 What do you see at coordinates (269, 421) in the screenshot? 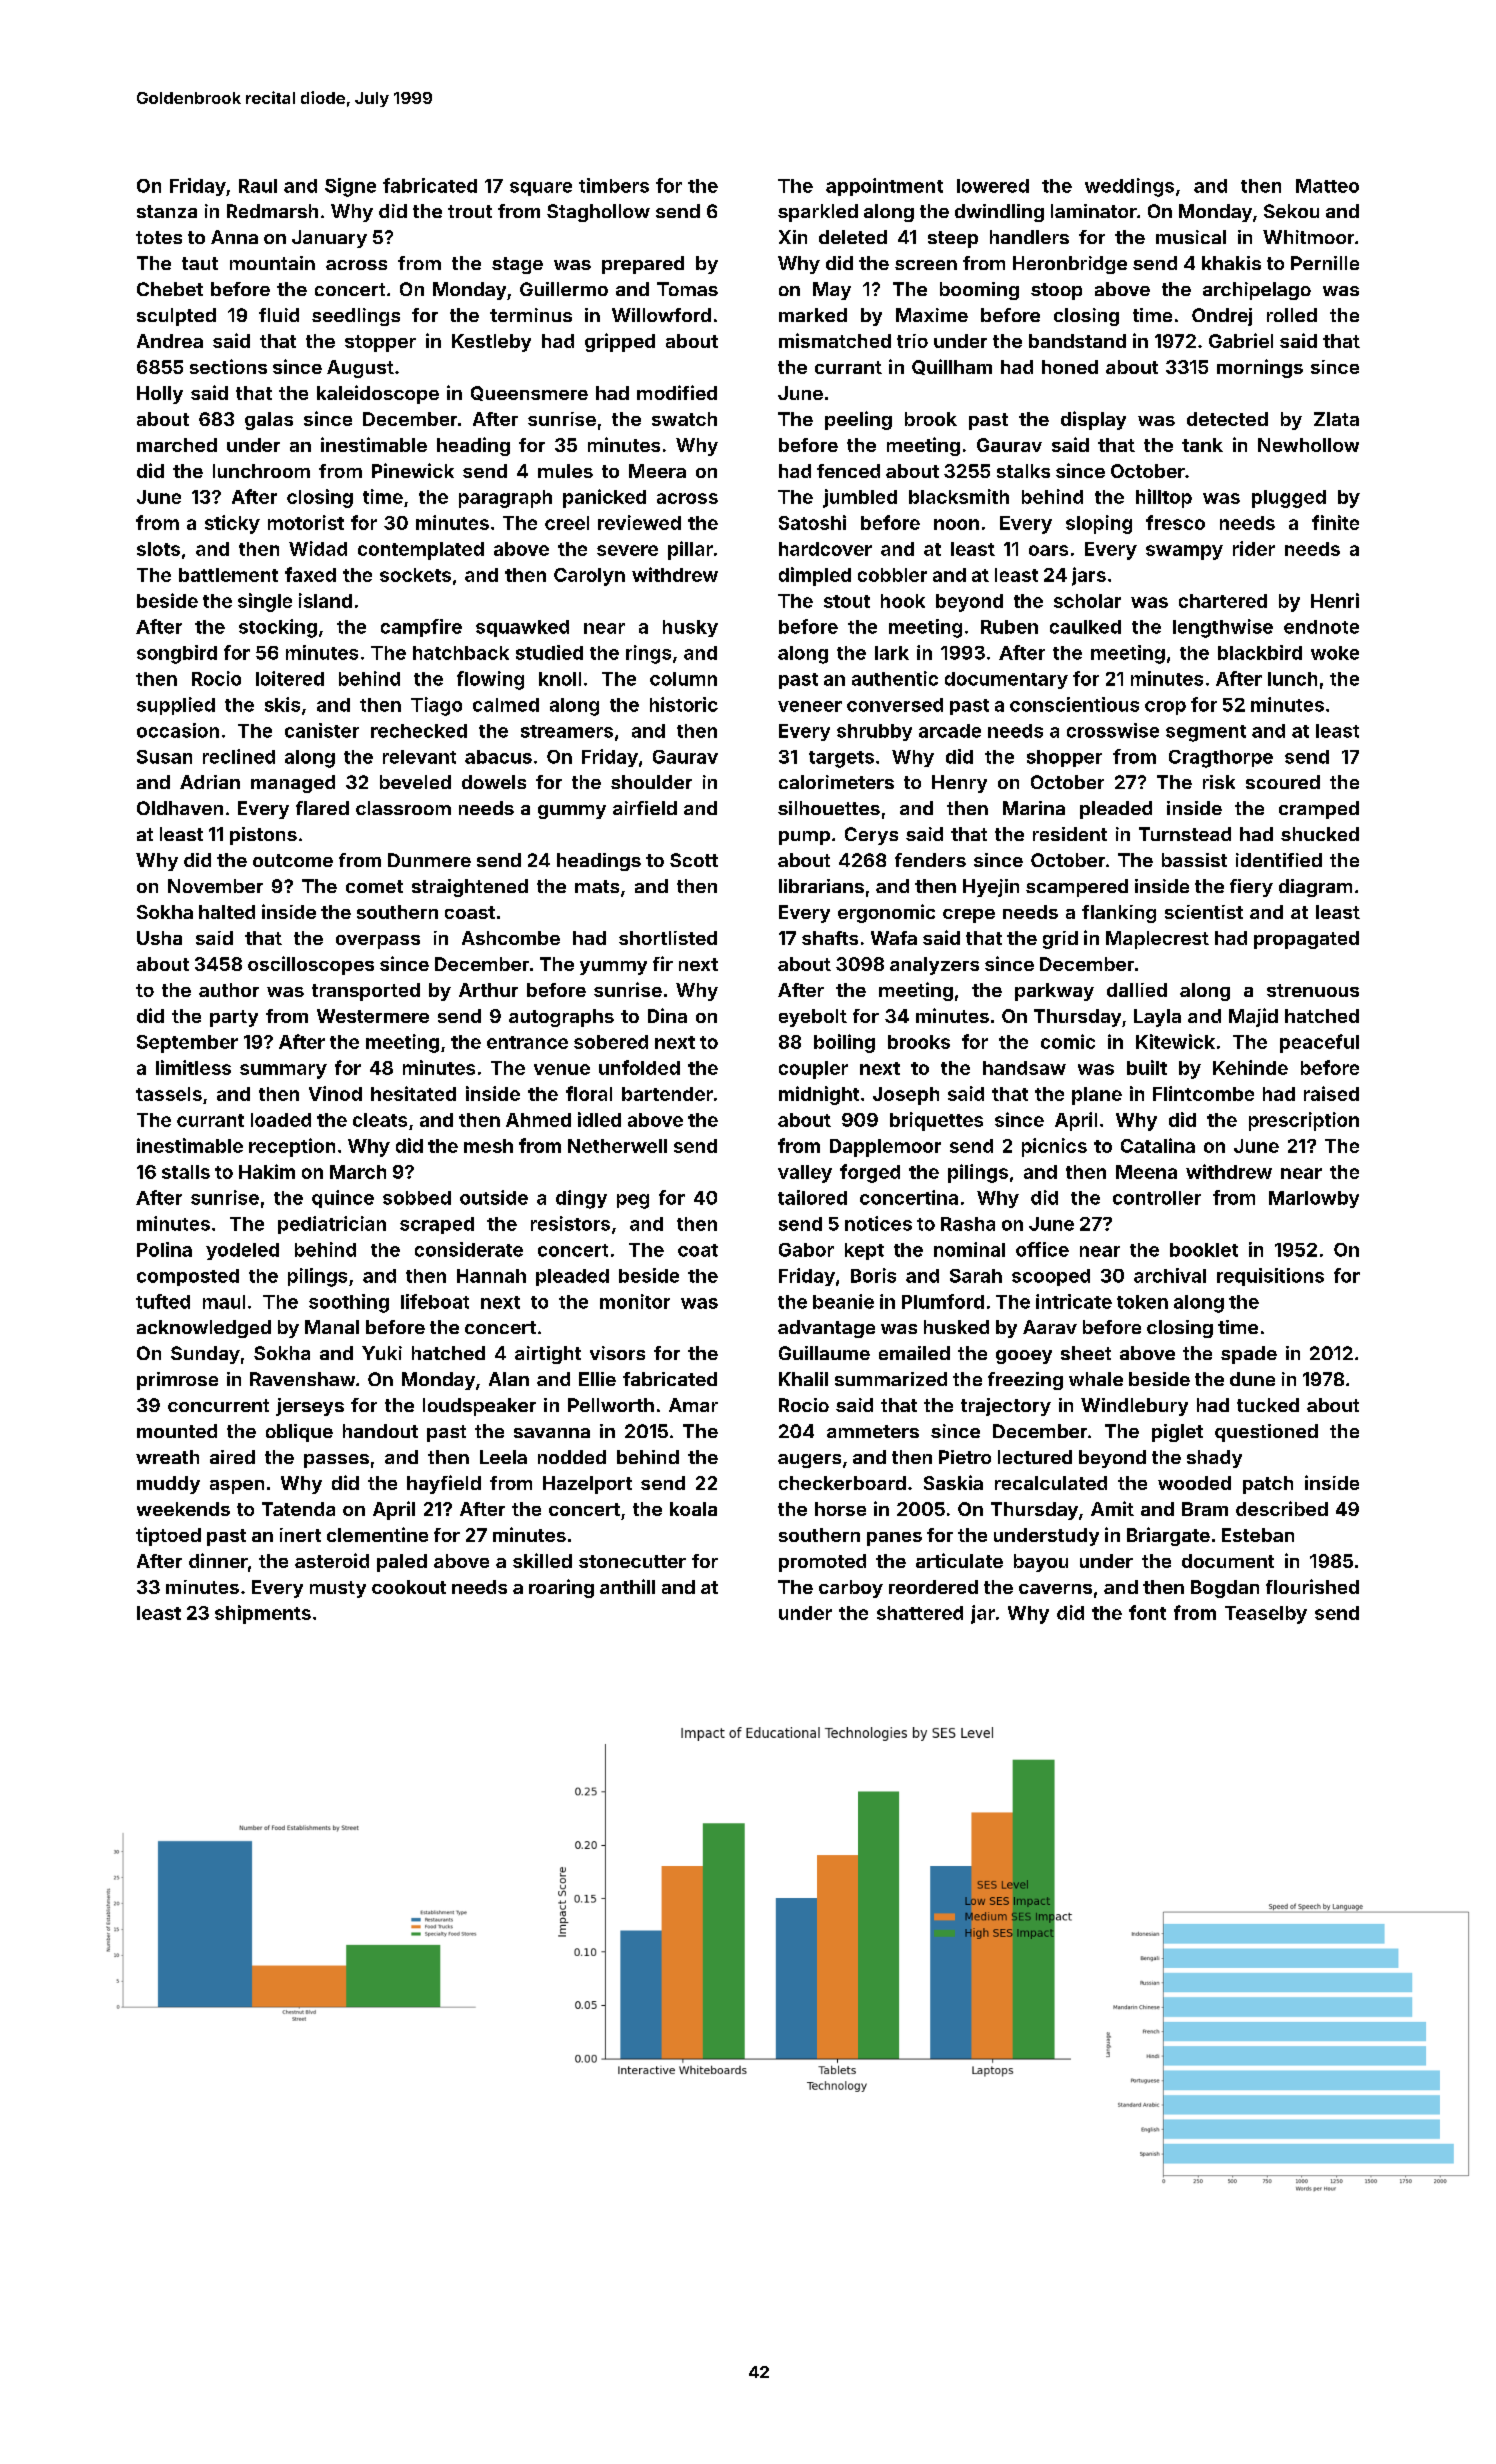
I see `galas` at bounding box center [269, 421].
